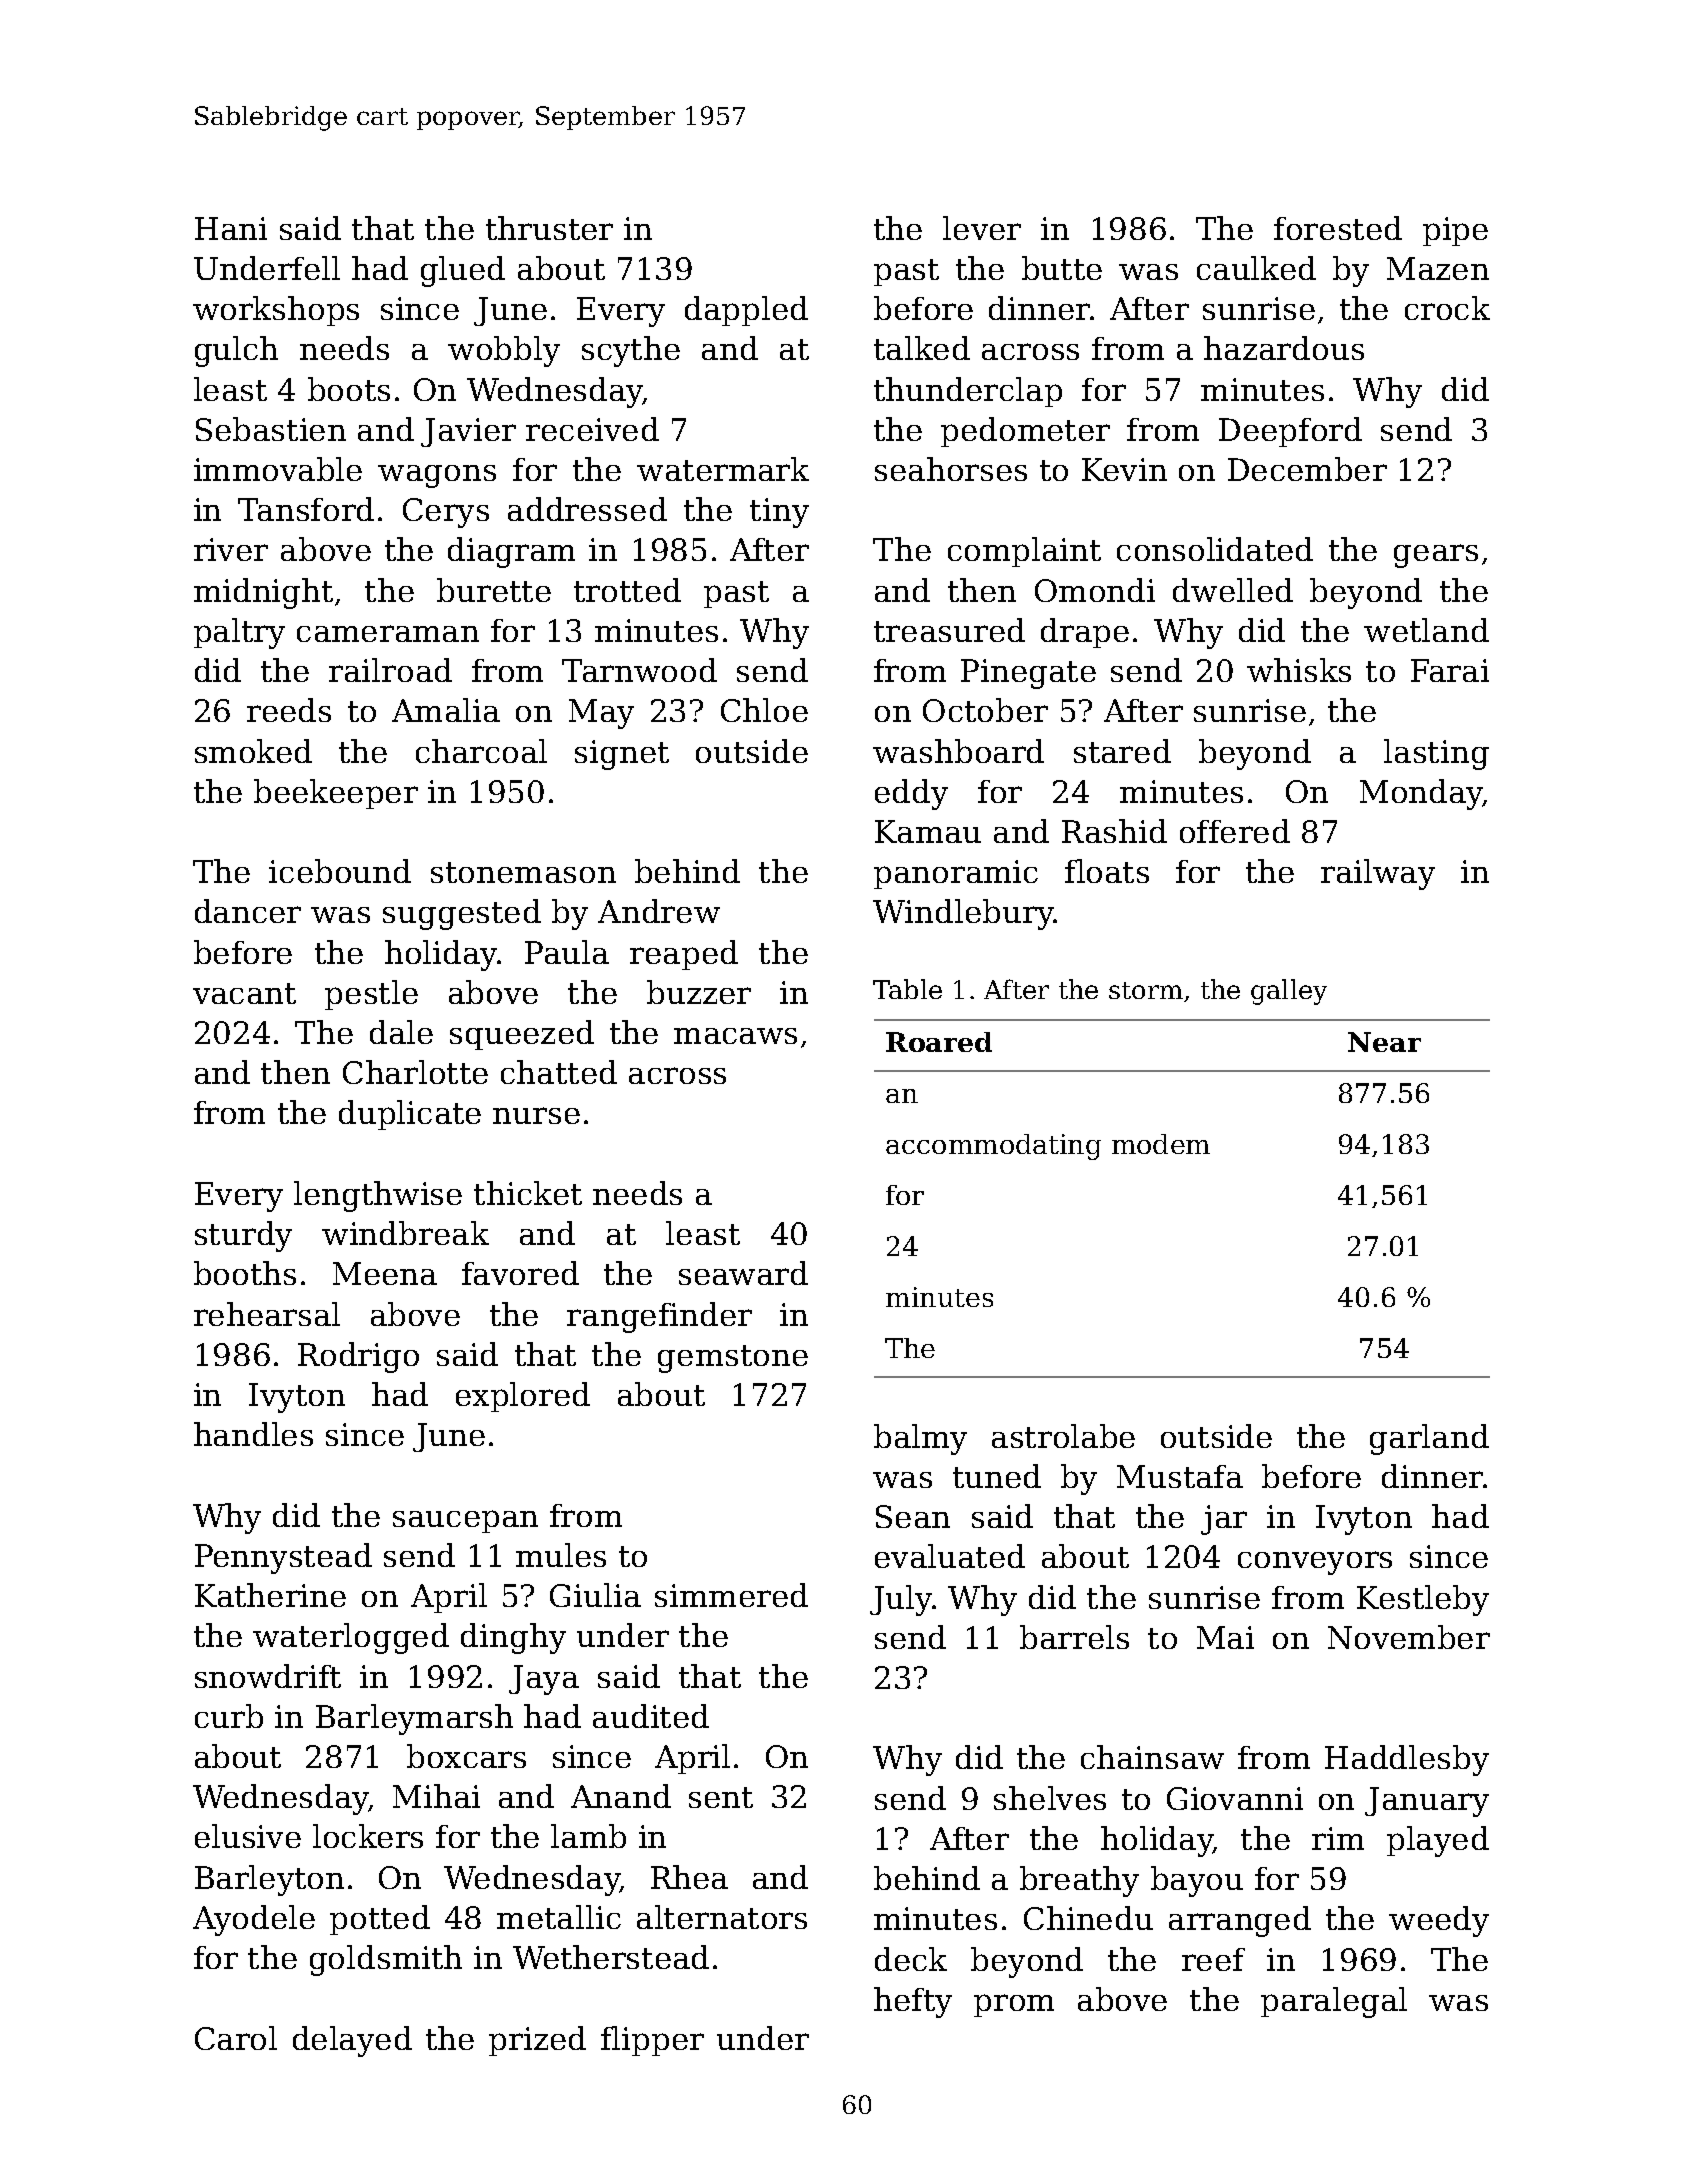  I want to click on suggested, so click(462, 914).
